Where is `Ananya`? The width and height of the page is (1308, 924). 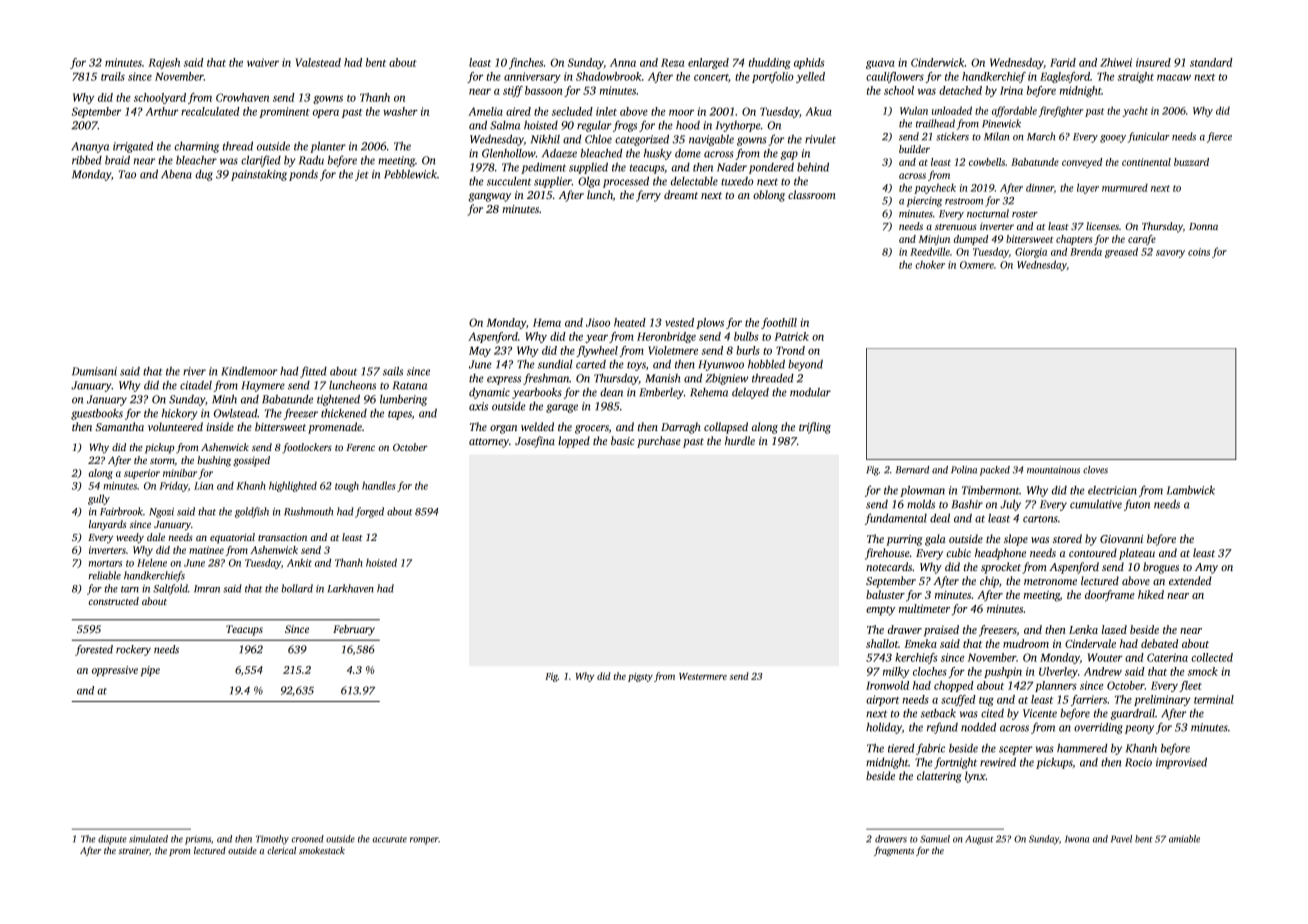
Ananya is located at coordinates (90, 147).
